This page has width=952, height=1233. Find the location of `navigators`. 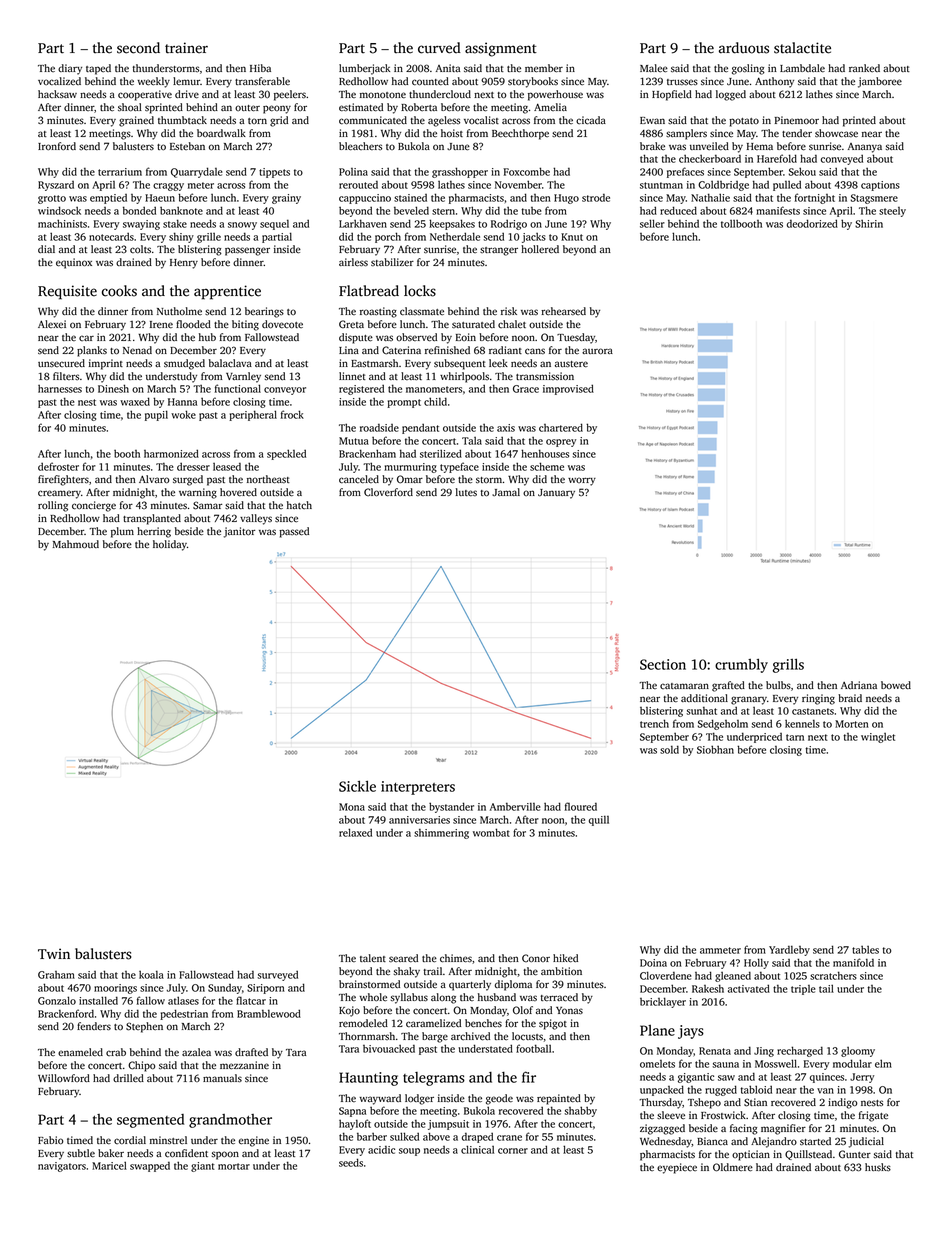

navigators is located at coordinates (62, 1167).
